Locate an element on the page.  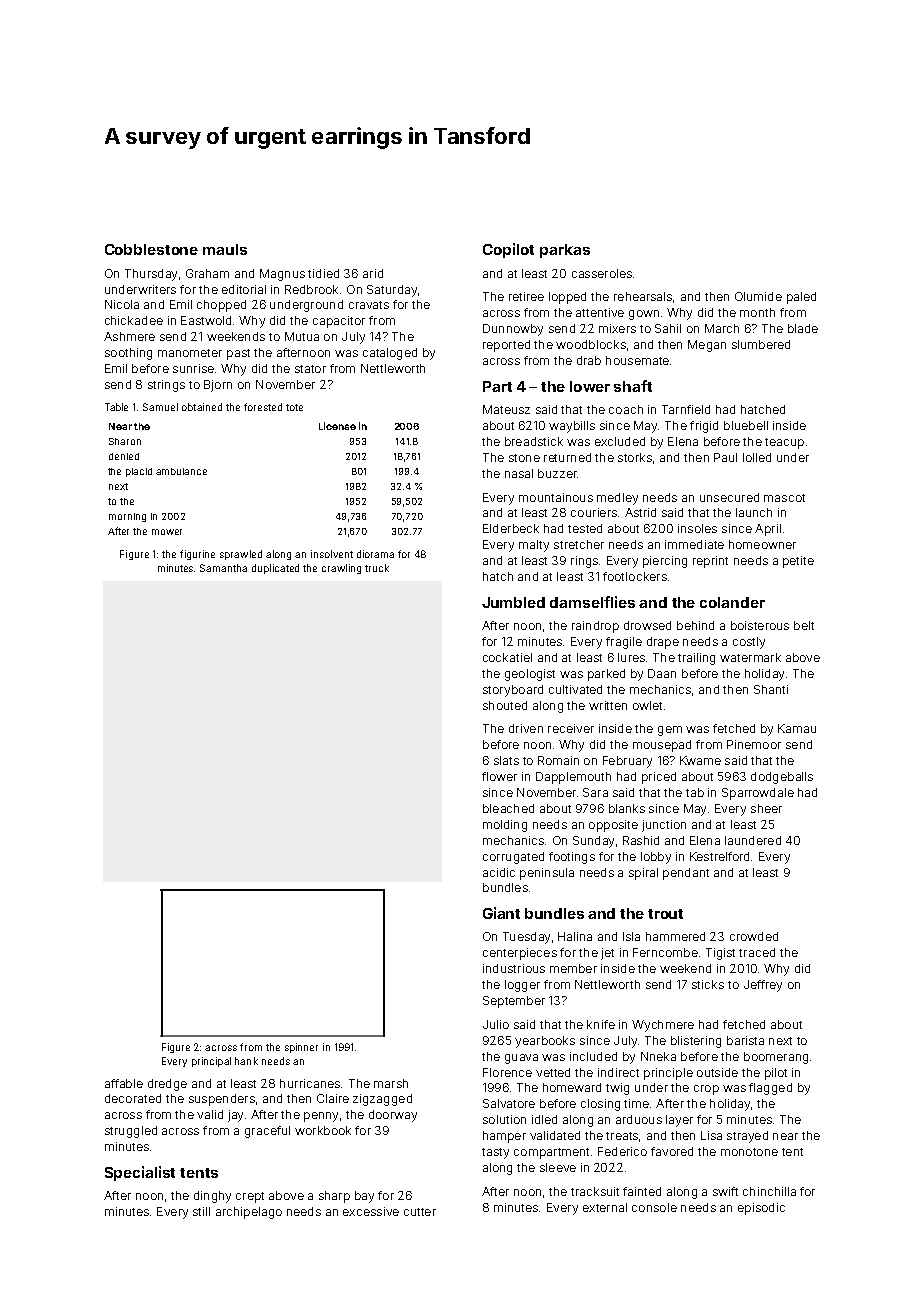
barista is located at coordinates (745, 1040).
